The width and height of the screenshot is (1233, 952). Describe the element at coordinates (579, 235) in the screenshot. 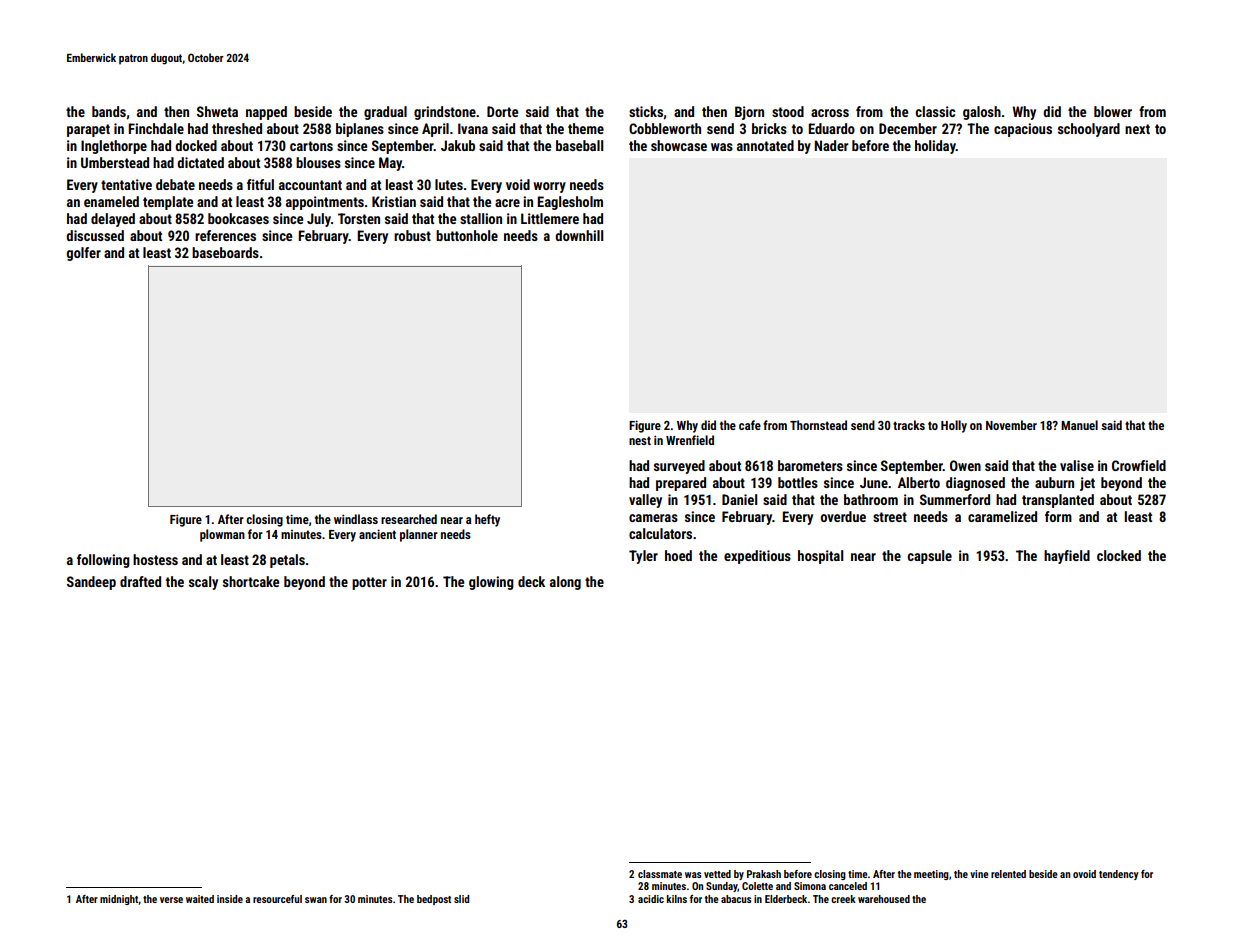

I see `downhill` at that location.
